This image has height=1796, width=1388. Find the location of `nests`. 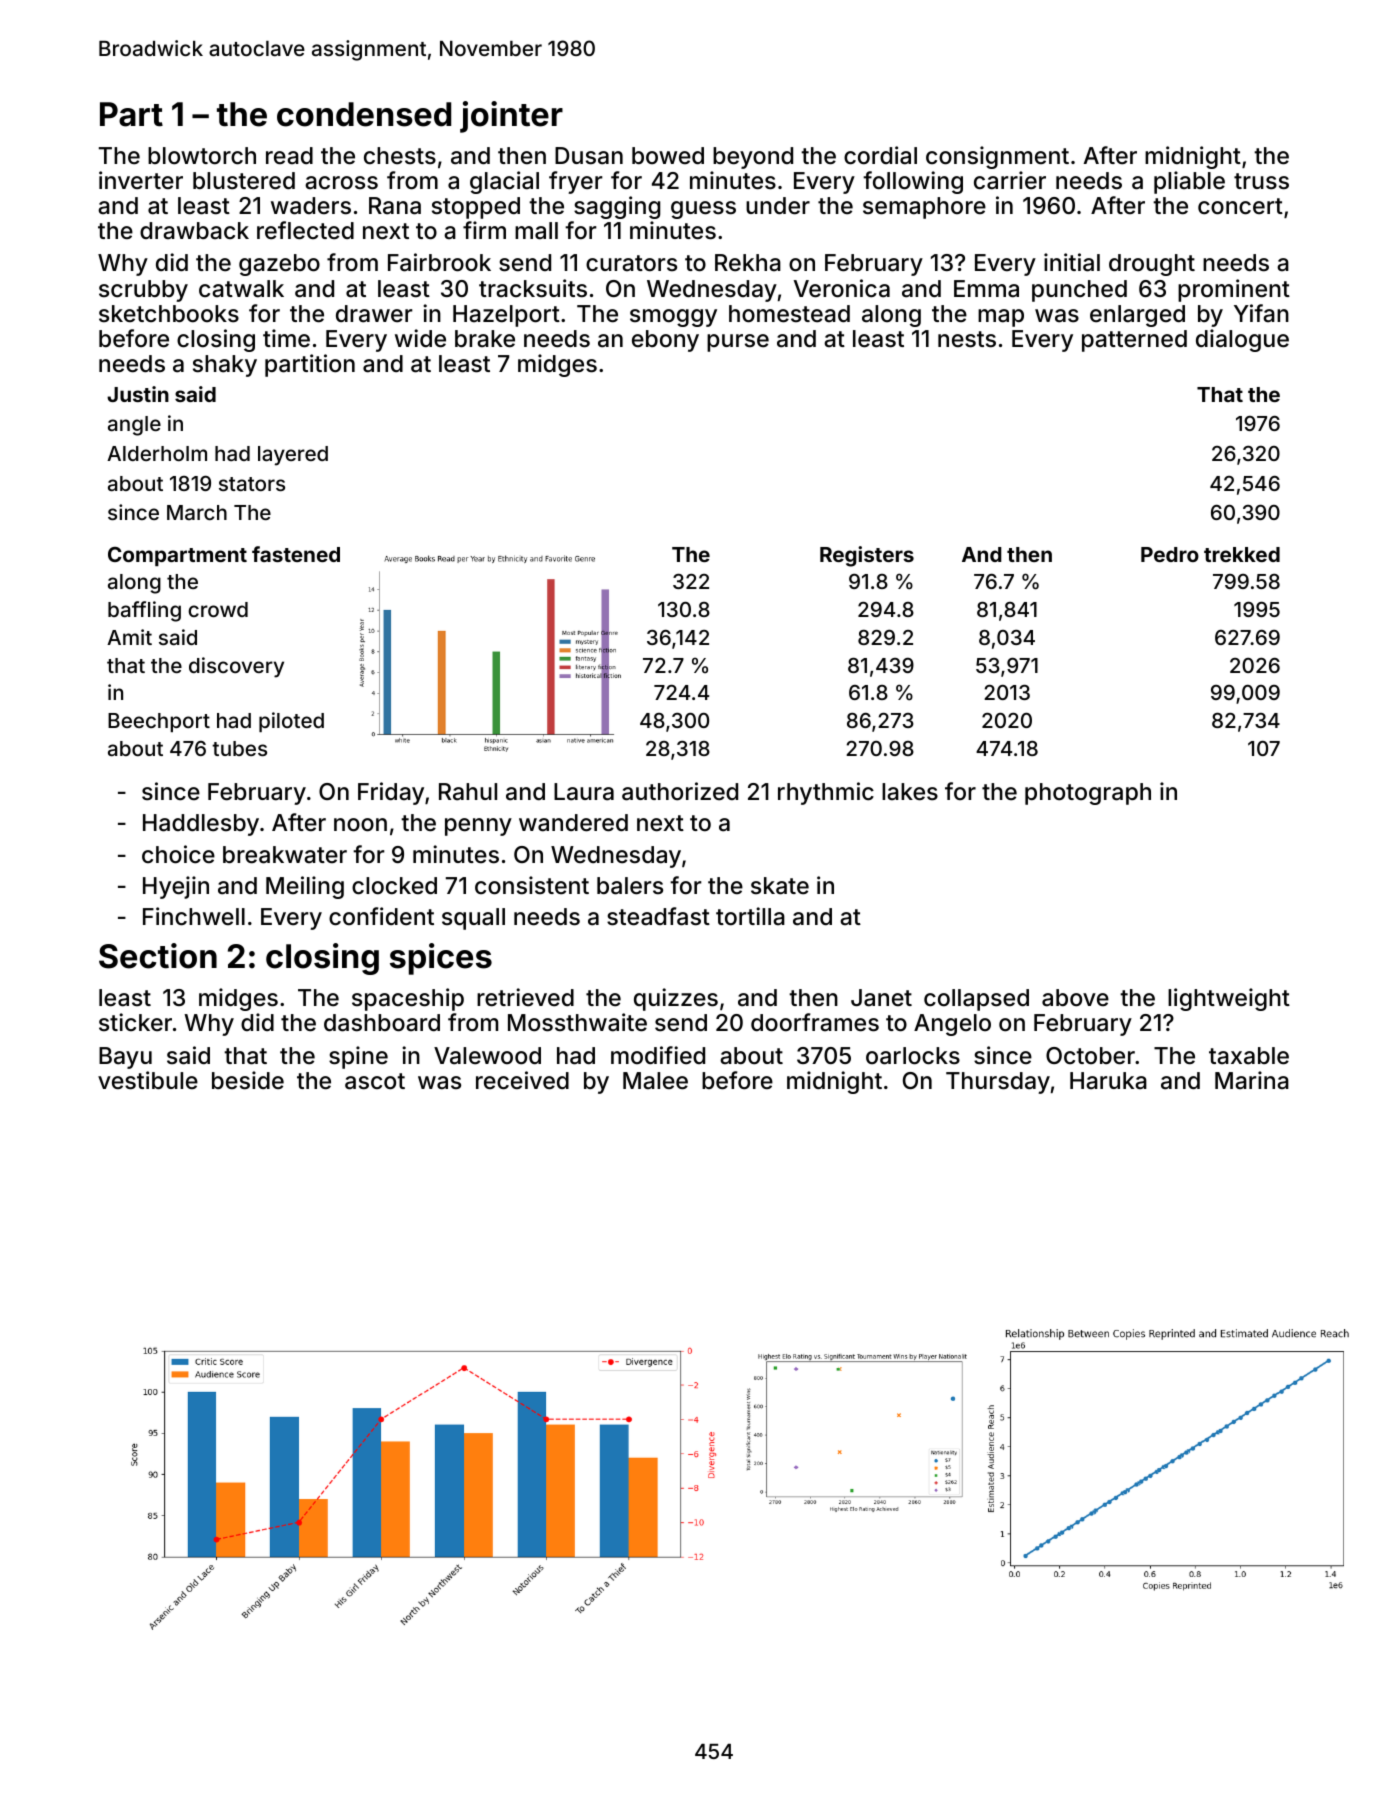

nests is located at coordinates (967, 339).
